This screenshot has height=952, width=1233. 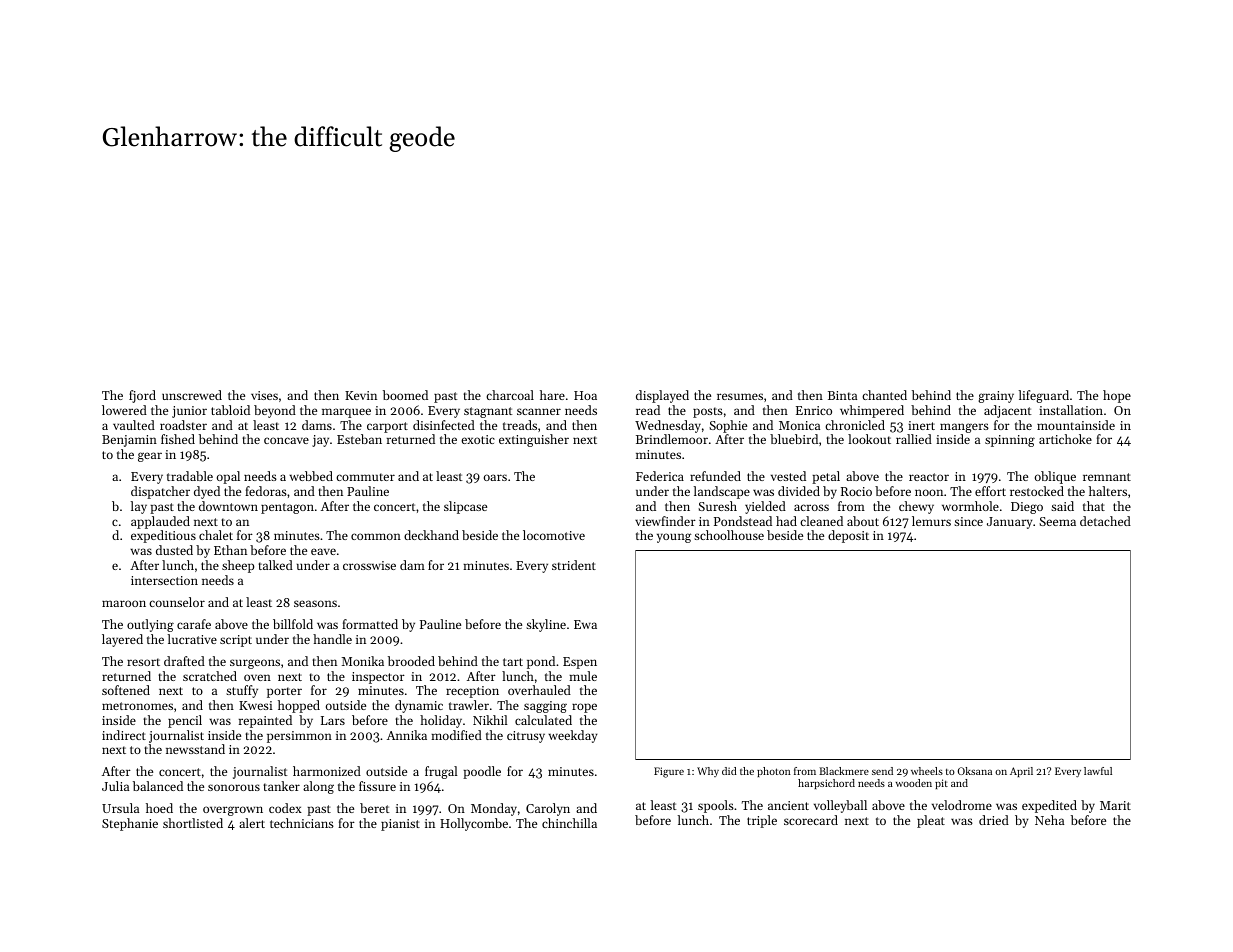 What do you see at coordinates (729, 535) in the screenshot?
I see `schoolhouse` at bounding box center [729, 535].
